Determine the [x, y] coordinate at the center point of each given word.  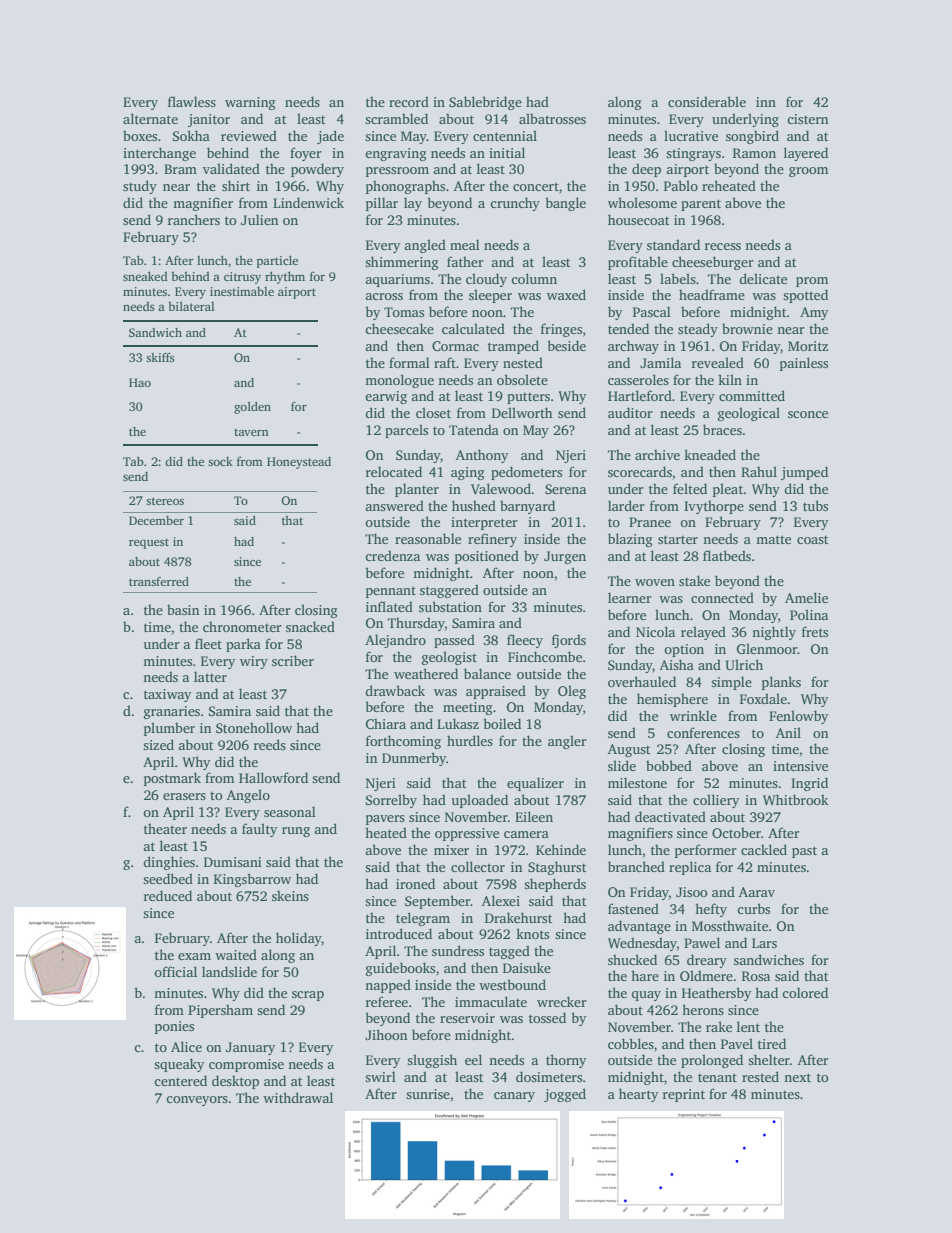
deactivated [670, 816]
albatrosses [552, 118]
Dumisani [233, 862]
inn [766, 102]
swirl [380, 1076]
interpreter [484, 523]
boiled [502, 723]
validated [231, 168]
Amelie [806, 597]
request [149, 543]
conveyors [197, 1101]
